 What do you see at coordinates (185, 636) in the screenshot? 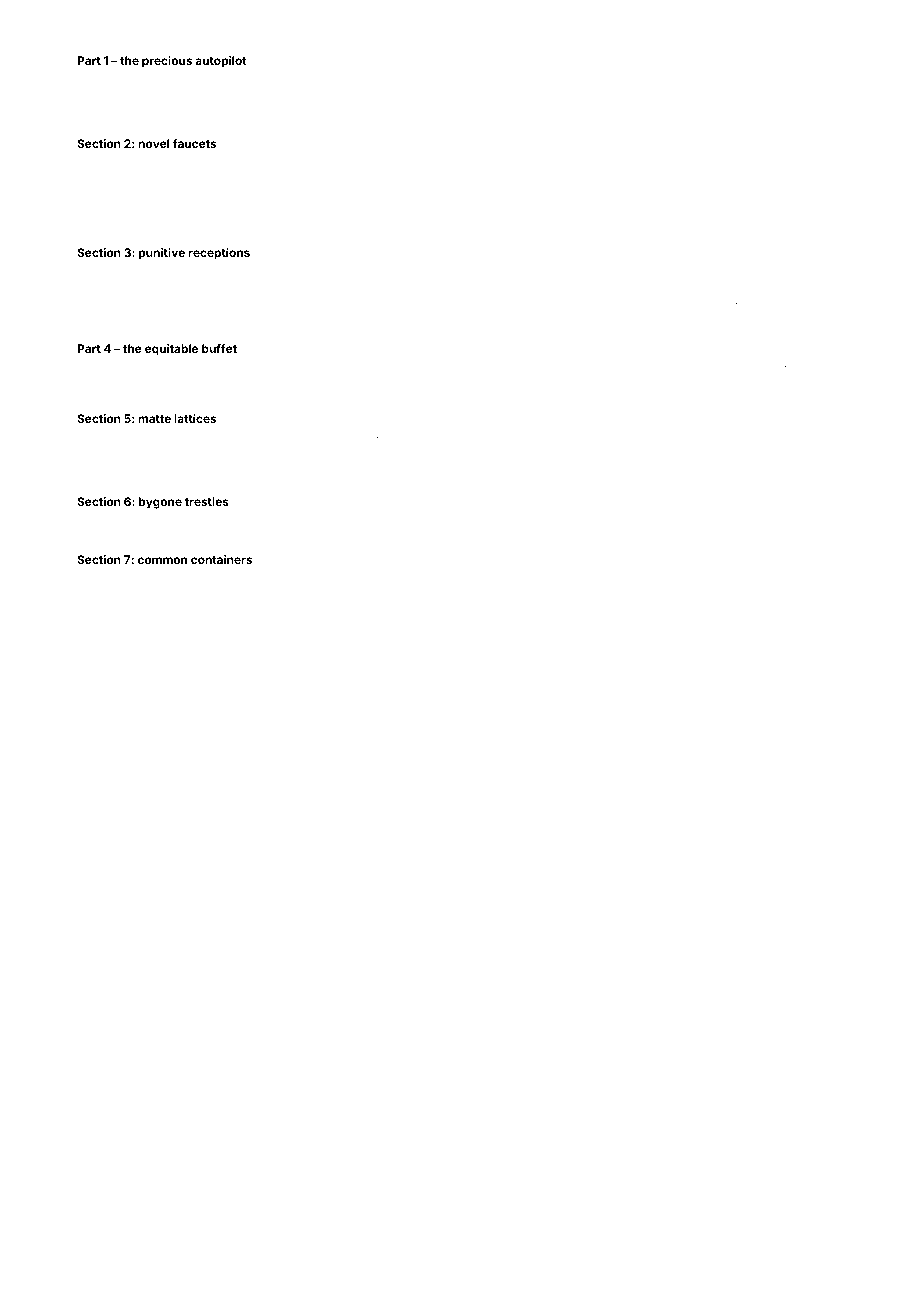
I see `early` at bounding box center [185, 636].
